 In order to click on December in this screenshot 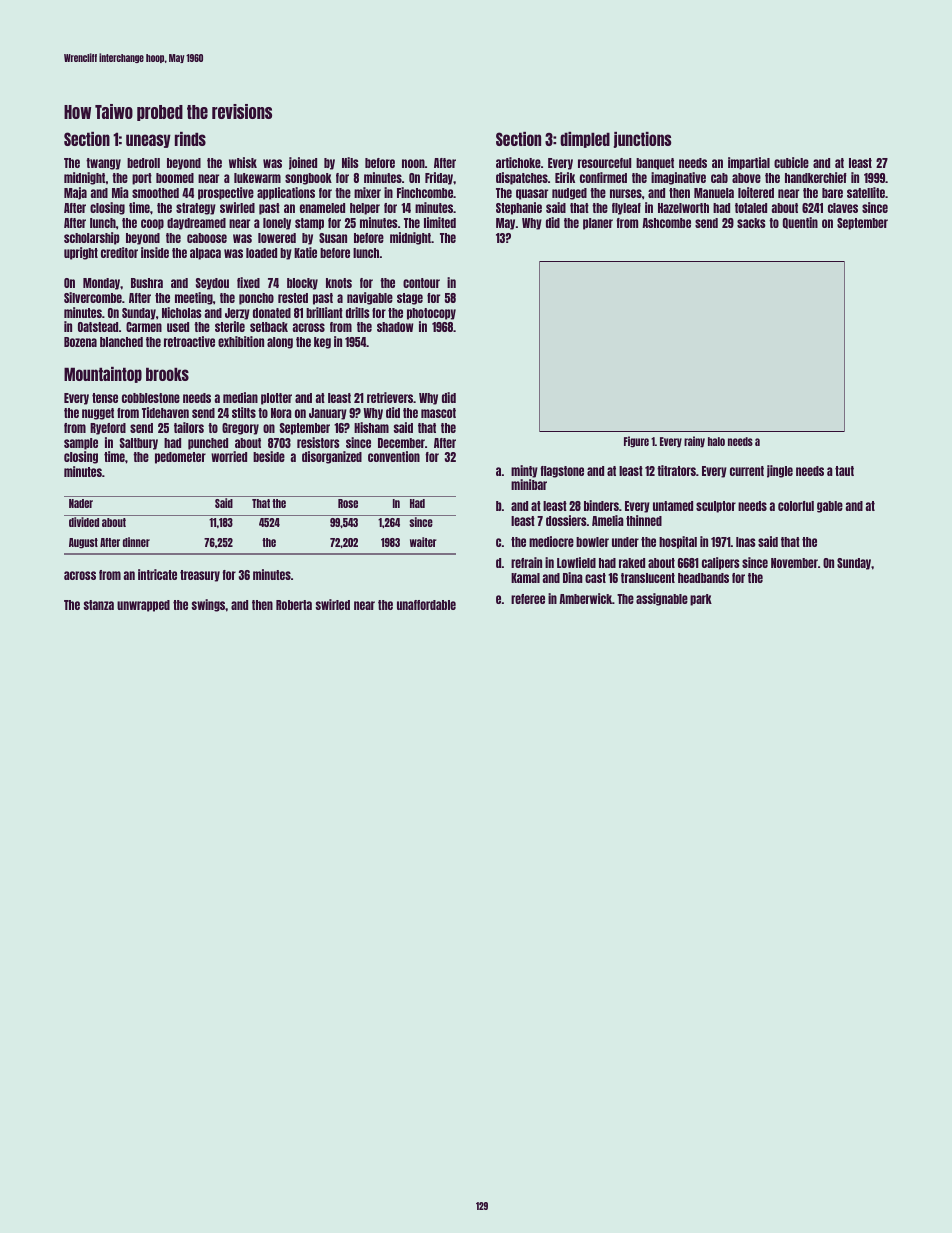, I will do `click(401, 443)`.
